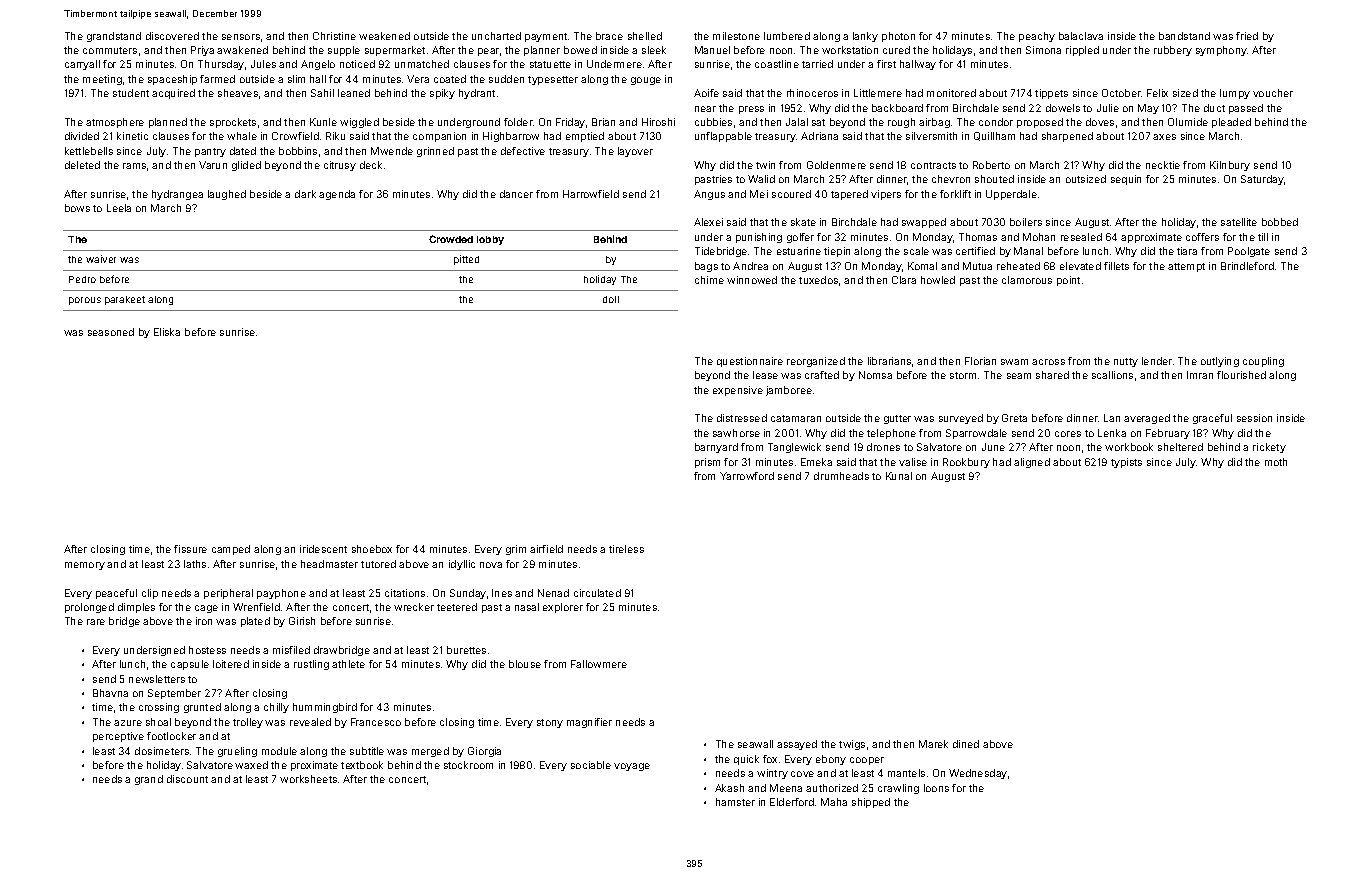 The image size is (1372, 887). I want to click on fried, so click(1247, 36).
